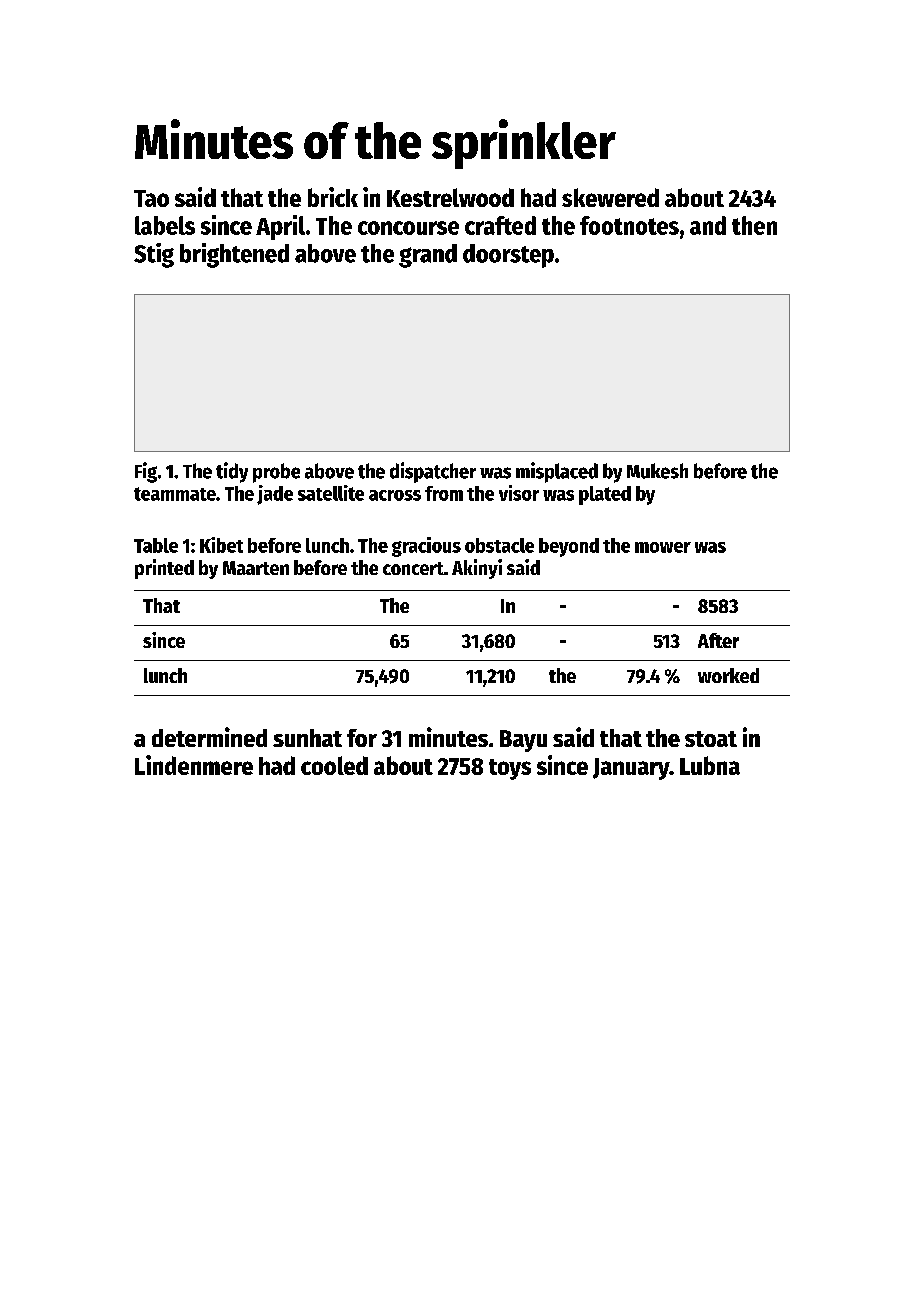 This page has height=1314, width=924. I want to click on Stig, so click(154, 255).
